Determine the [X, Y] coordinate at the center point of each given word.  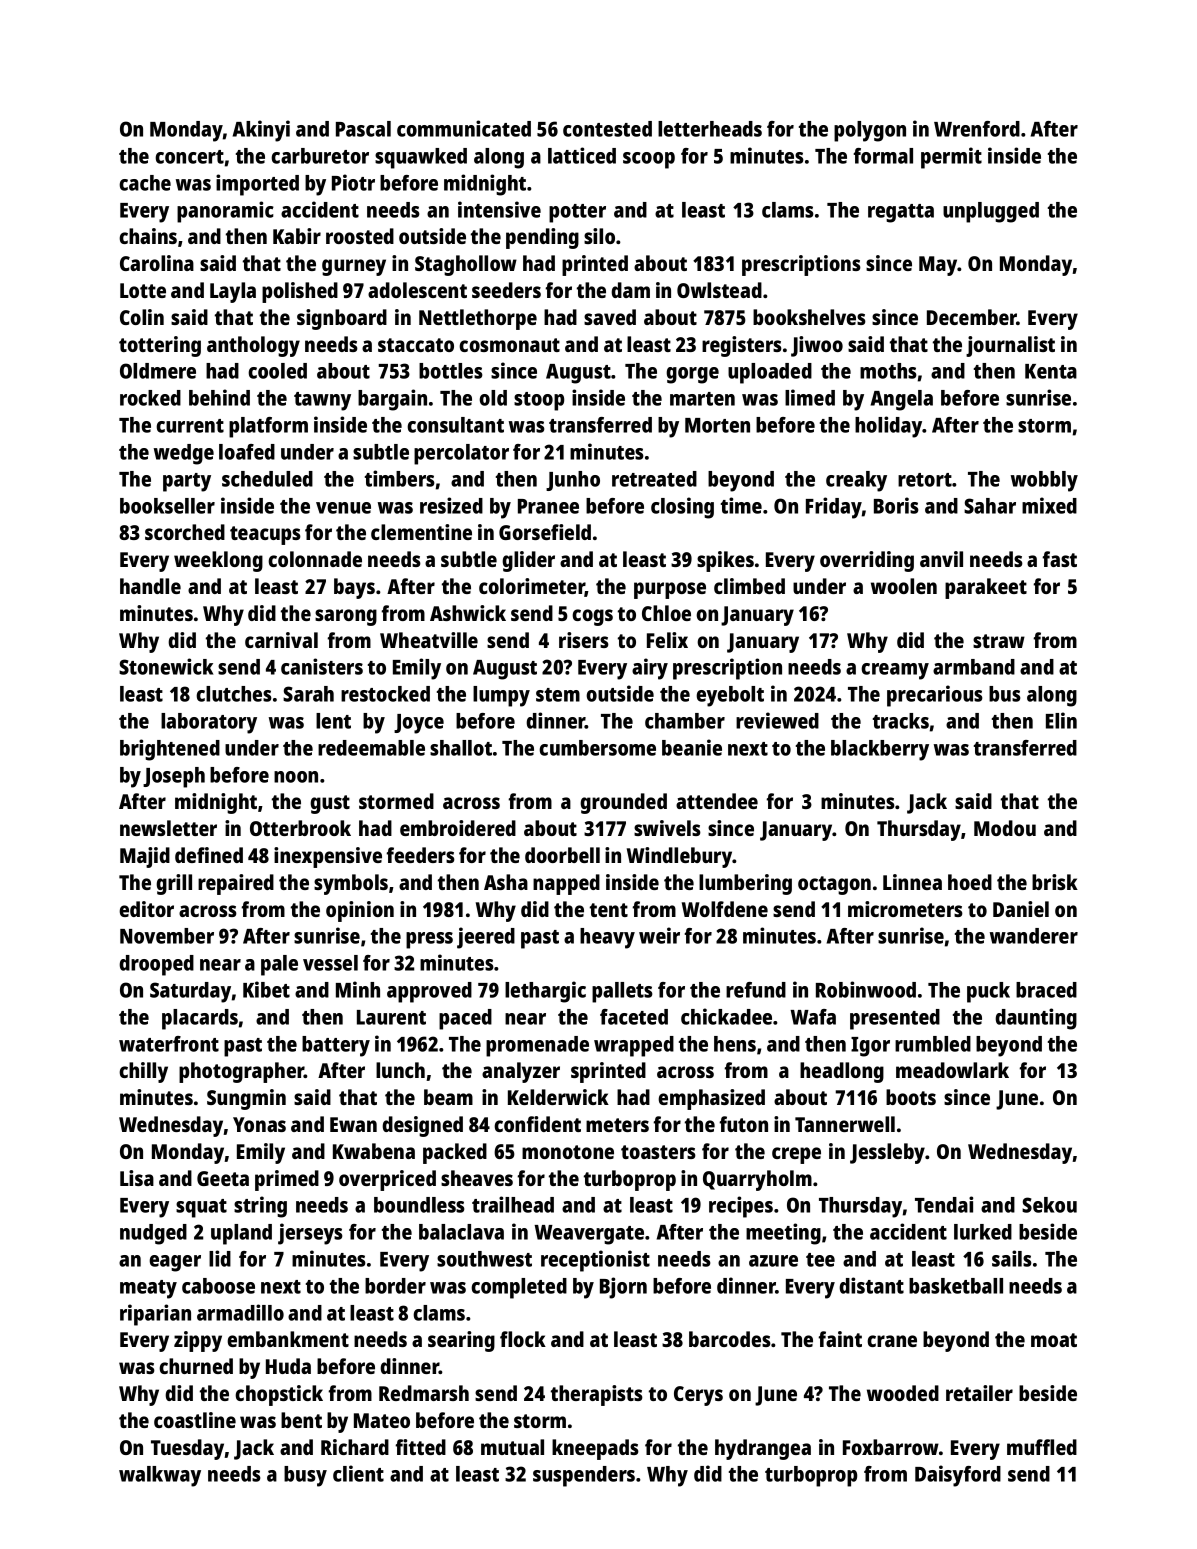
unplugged [991, 212]
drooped [156, 965]
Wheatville [429, 640]
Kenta [1051, 371]
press [429, 940]
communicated [464, 128]
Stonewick [166, 666]
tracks [901, 721]
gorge [692, 375]
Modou [1005, 828]
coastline [195, 1420]
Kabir [297, 236]
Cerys [698, 1396]
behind [219, 397]
